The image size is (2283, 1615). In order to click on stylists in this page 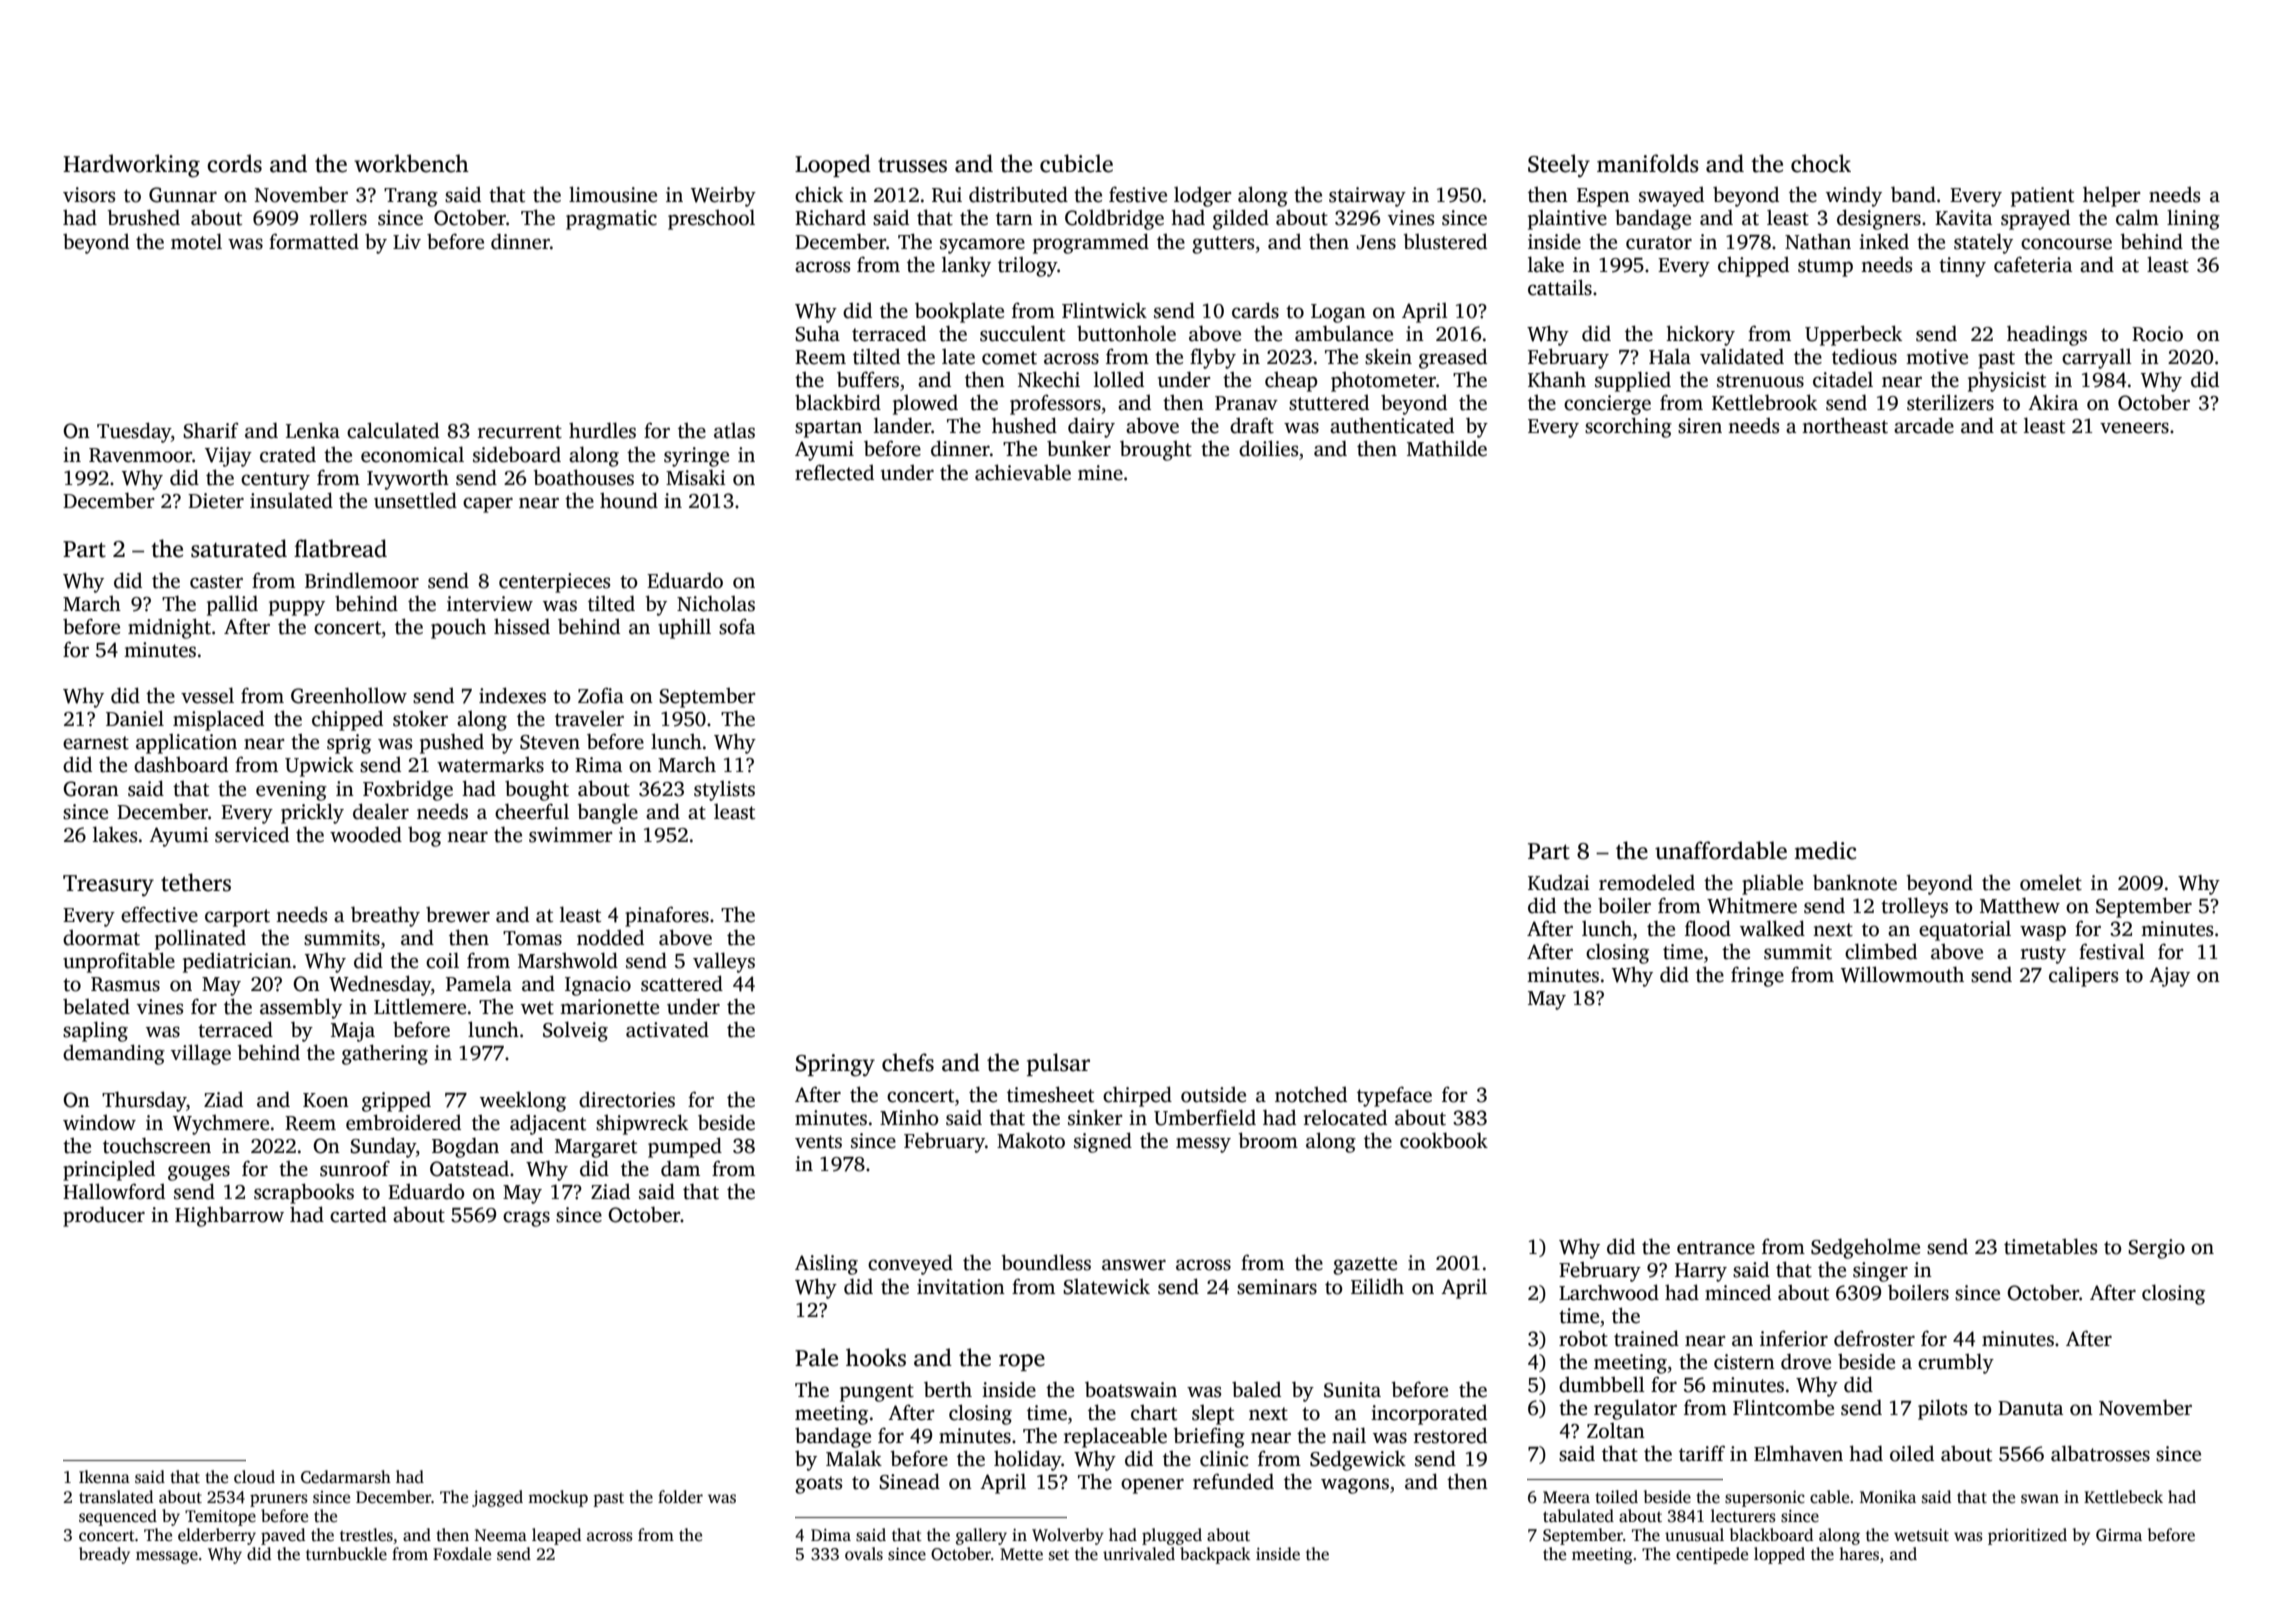, I will do `click(724, 791)`.
